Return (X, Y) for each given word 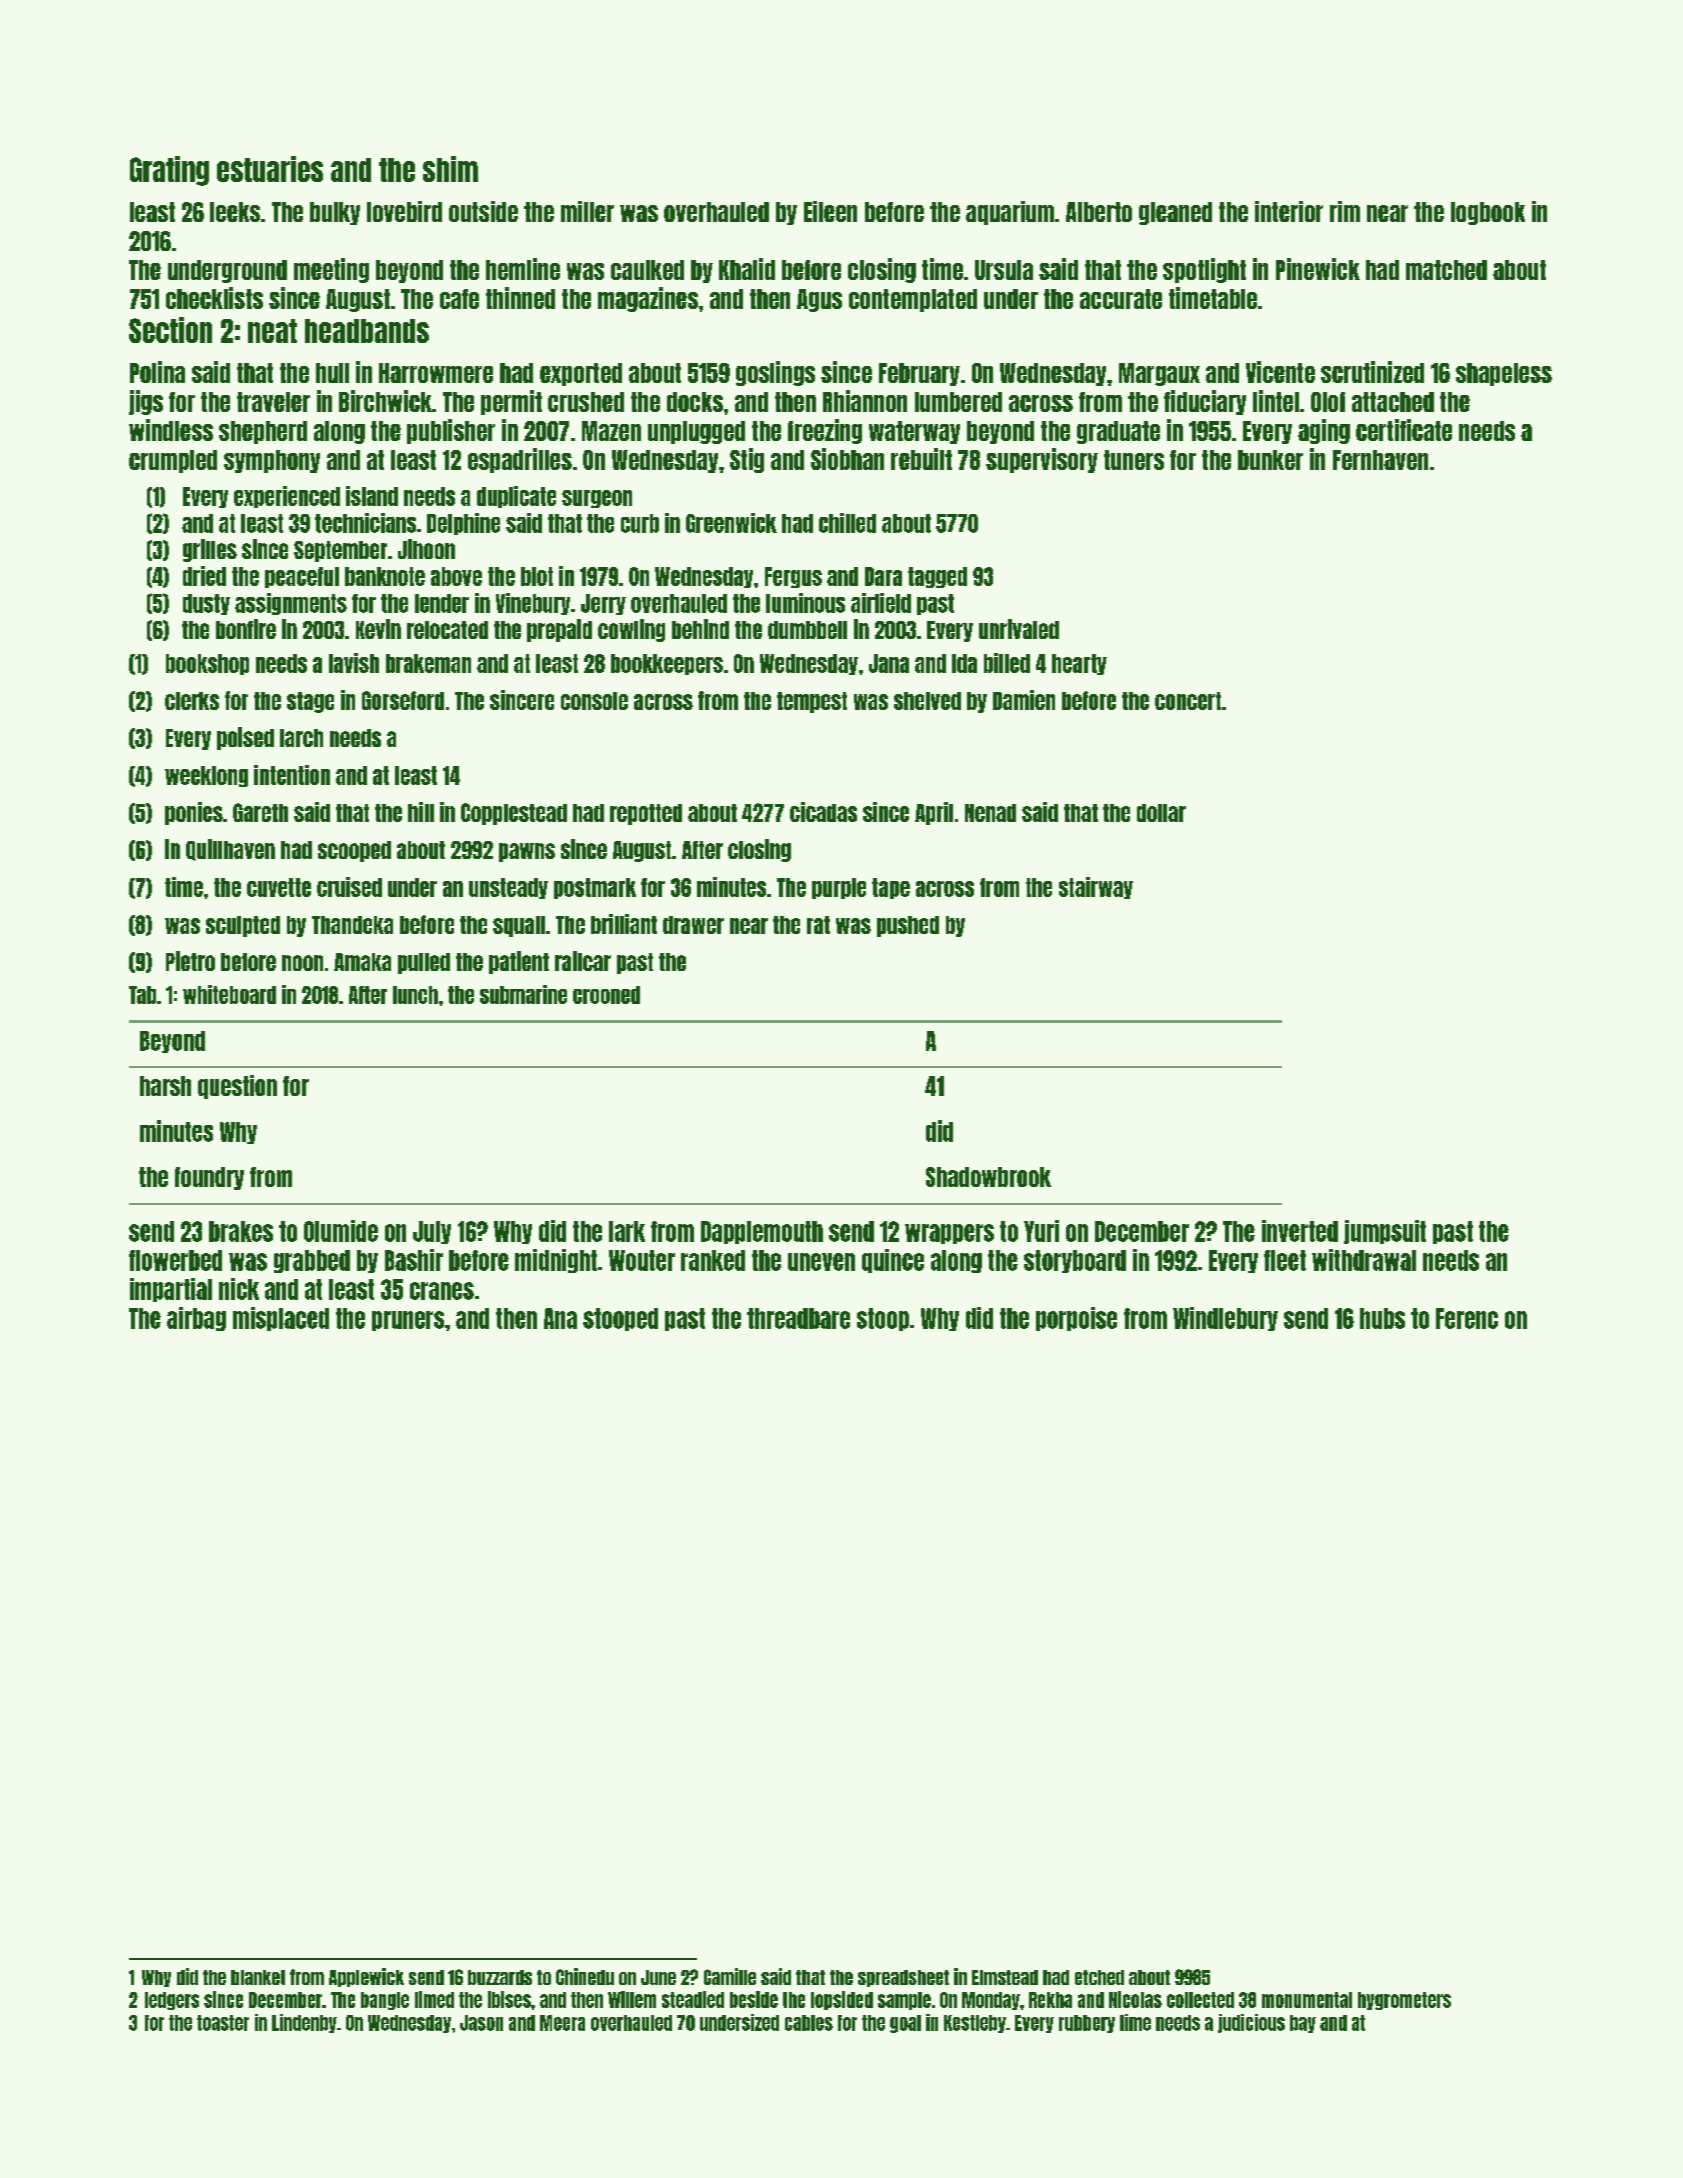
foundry (209, 1178)
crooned (606, 995)
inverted (1300, 1231)
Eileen (830, 211)
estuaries (270, 169)
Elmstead (1005, 1977)
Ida (964, 663)
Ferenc (1467, 1318)
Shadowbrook (988, 1177)
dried (204, 576)
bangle (385, 2001)
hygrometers (1404, 2001)
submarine (523, 994)
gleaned (1175, 213)
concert (1188, 701)
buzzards (500, 1977)
